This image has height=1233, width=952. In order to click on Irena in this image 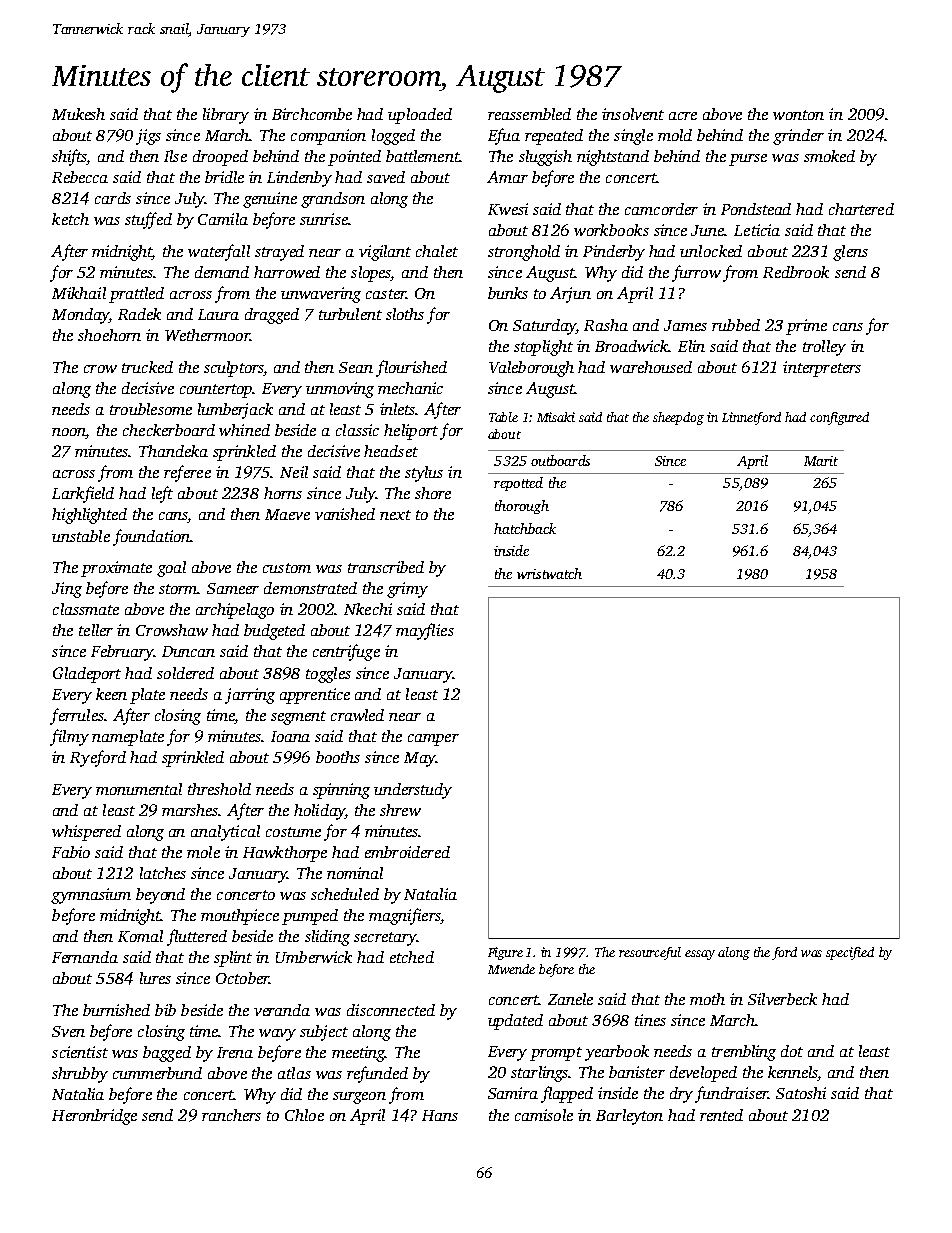, I will do `click(235, 1052)`.
